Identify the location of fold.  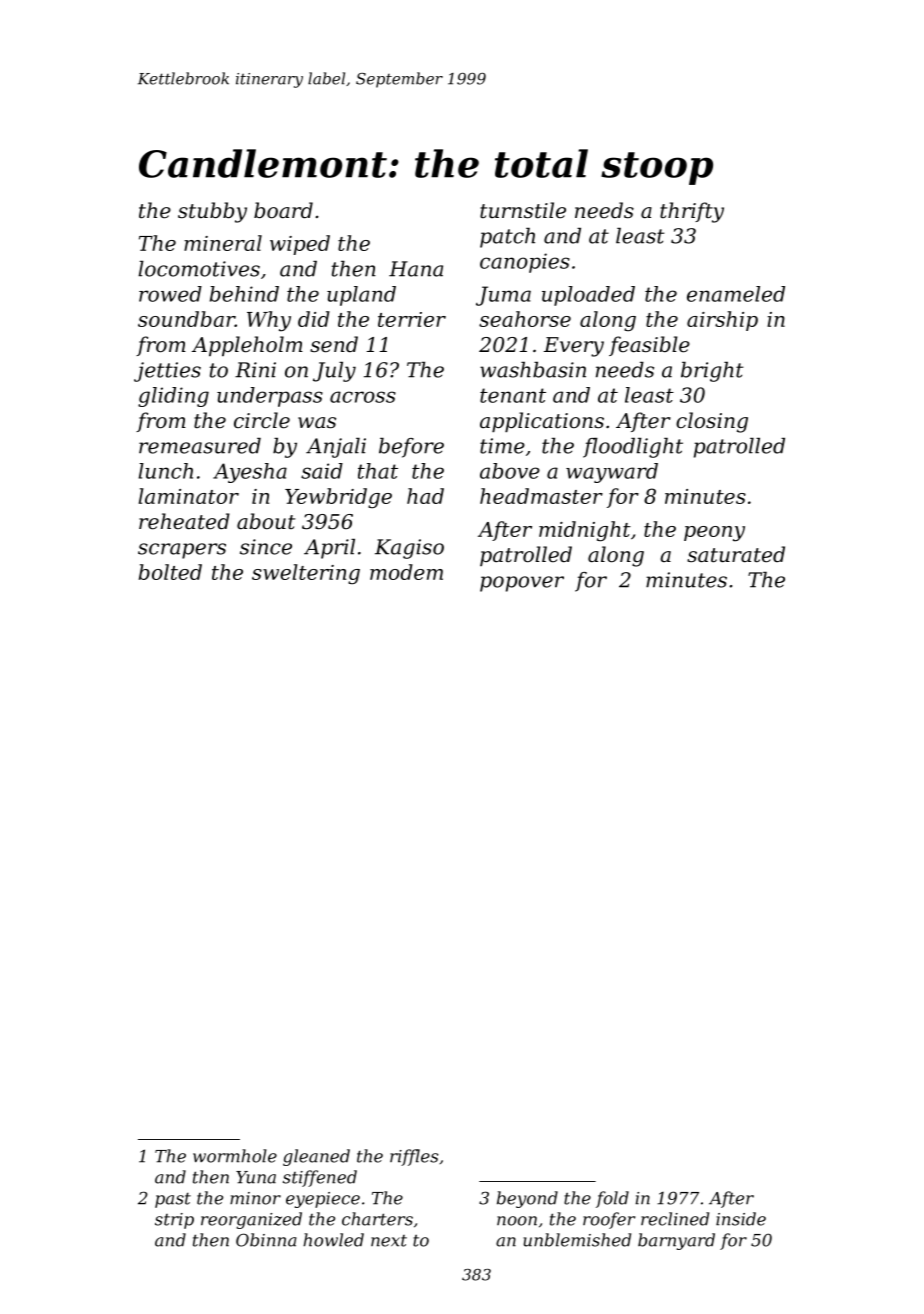
(612, 1199).
